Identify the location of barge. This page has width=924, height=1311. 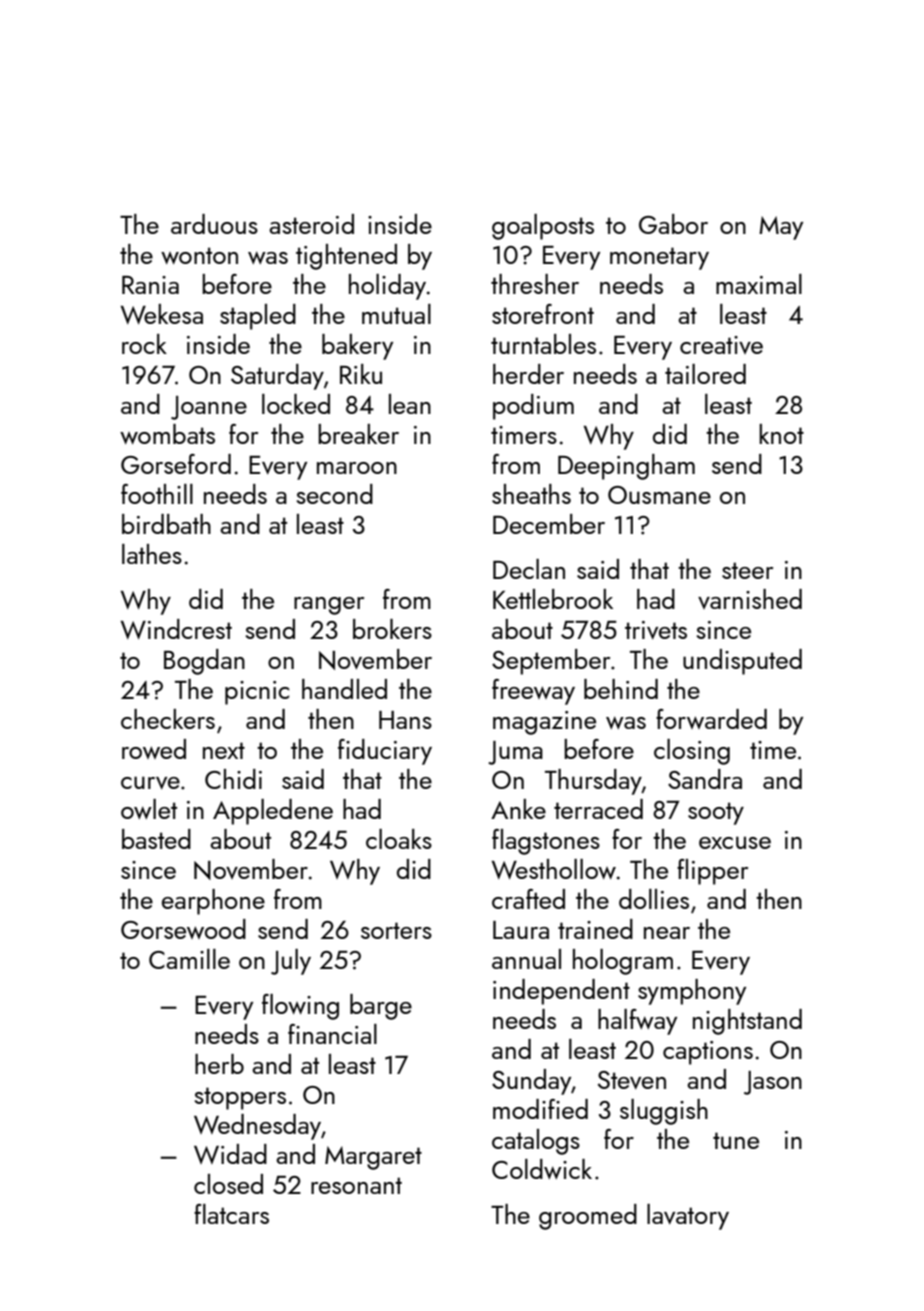
(381, 1007).
